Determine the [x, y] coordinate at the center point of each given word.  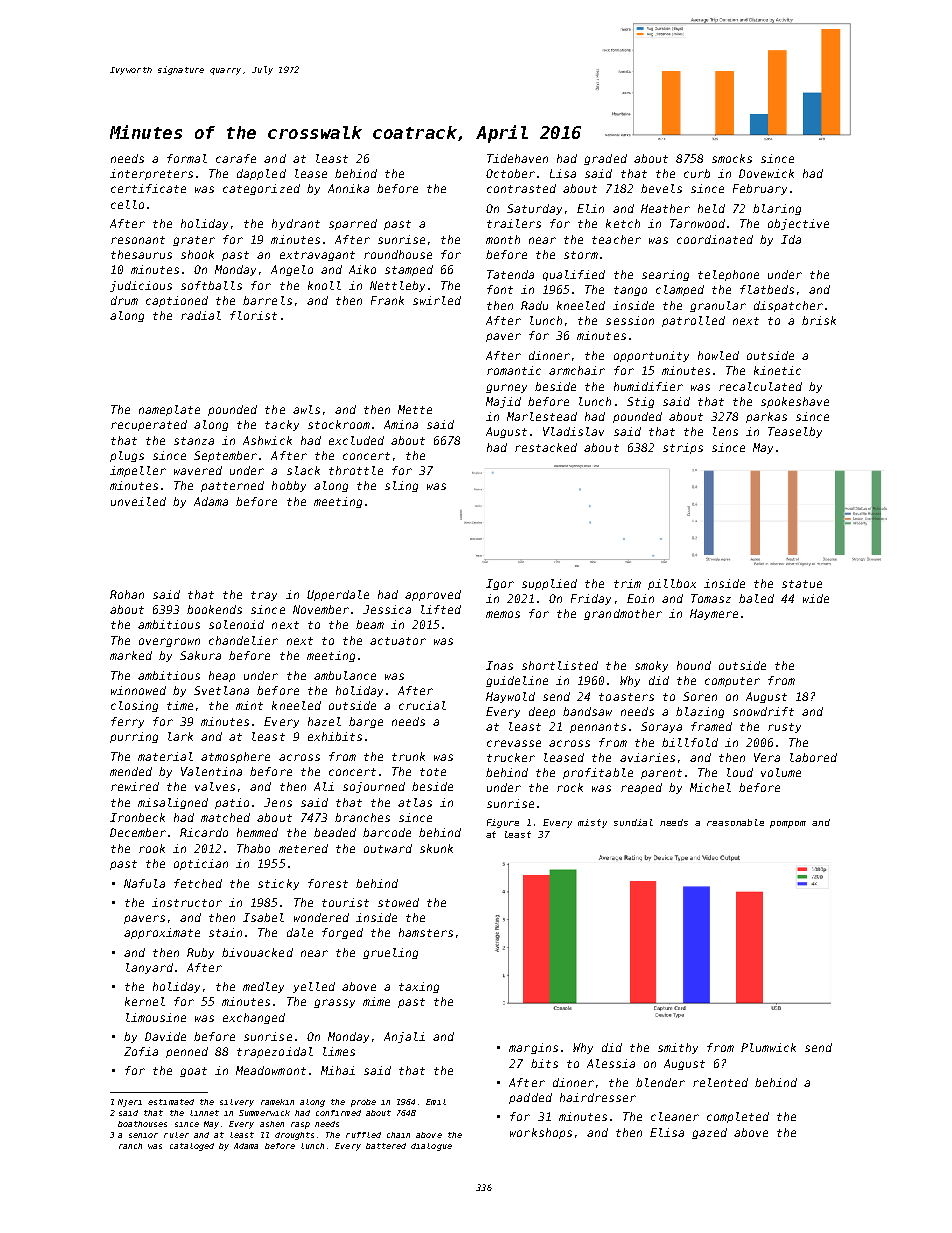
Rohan [127, 594]
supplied [549, 584]
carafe [236, 158]
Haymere [714, 614]
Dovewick [766, 173]
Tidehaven [517, 158]
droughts [294, 1136]
